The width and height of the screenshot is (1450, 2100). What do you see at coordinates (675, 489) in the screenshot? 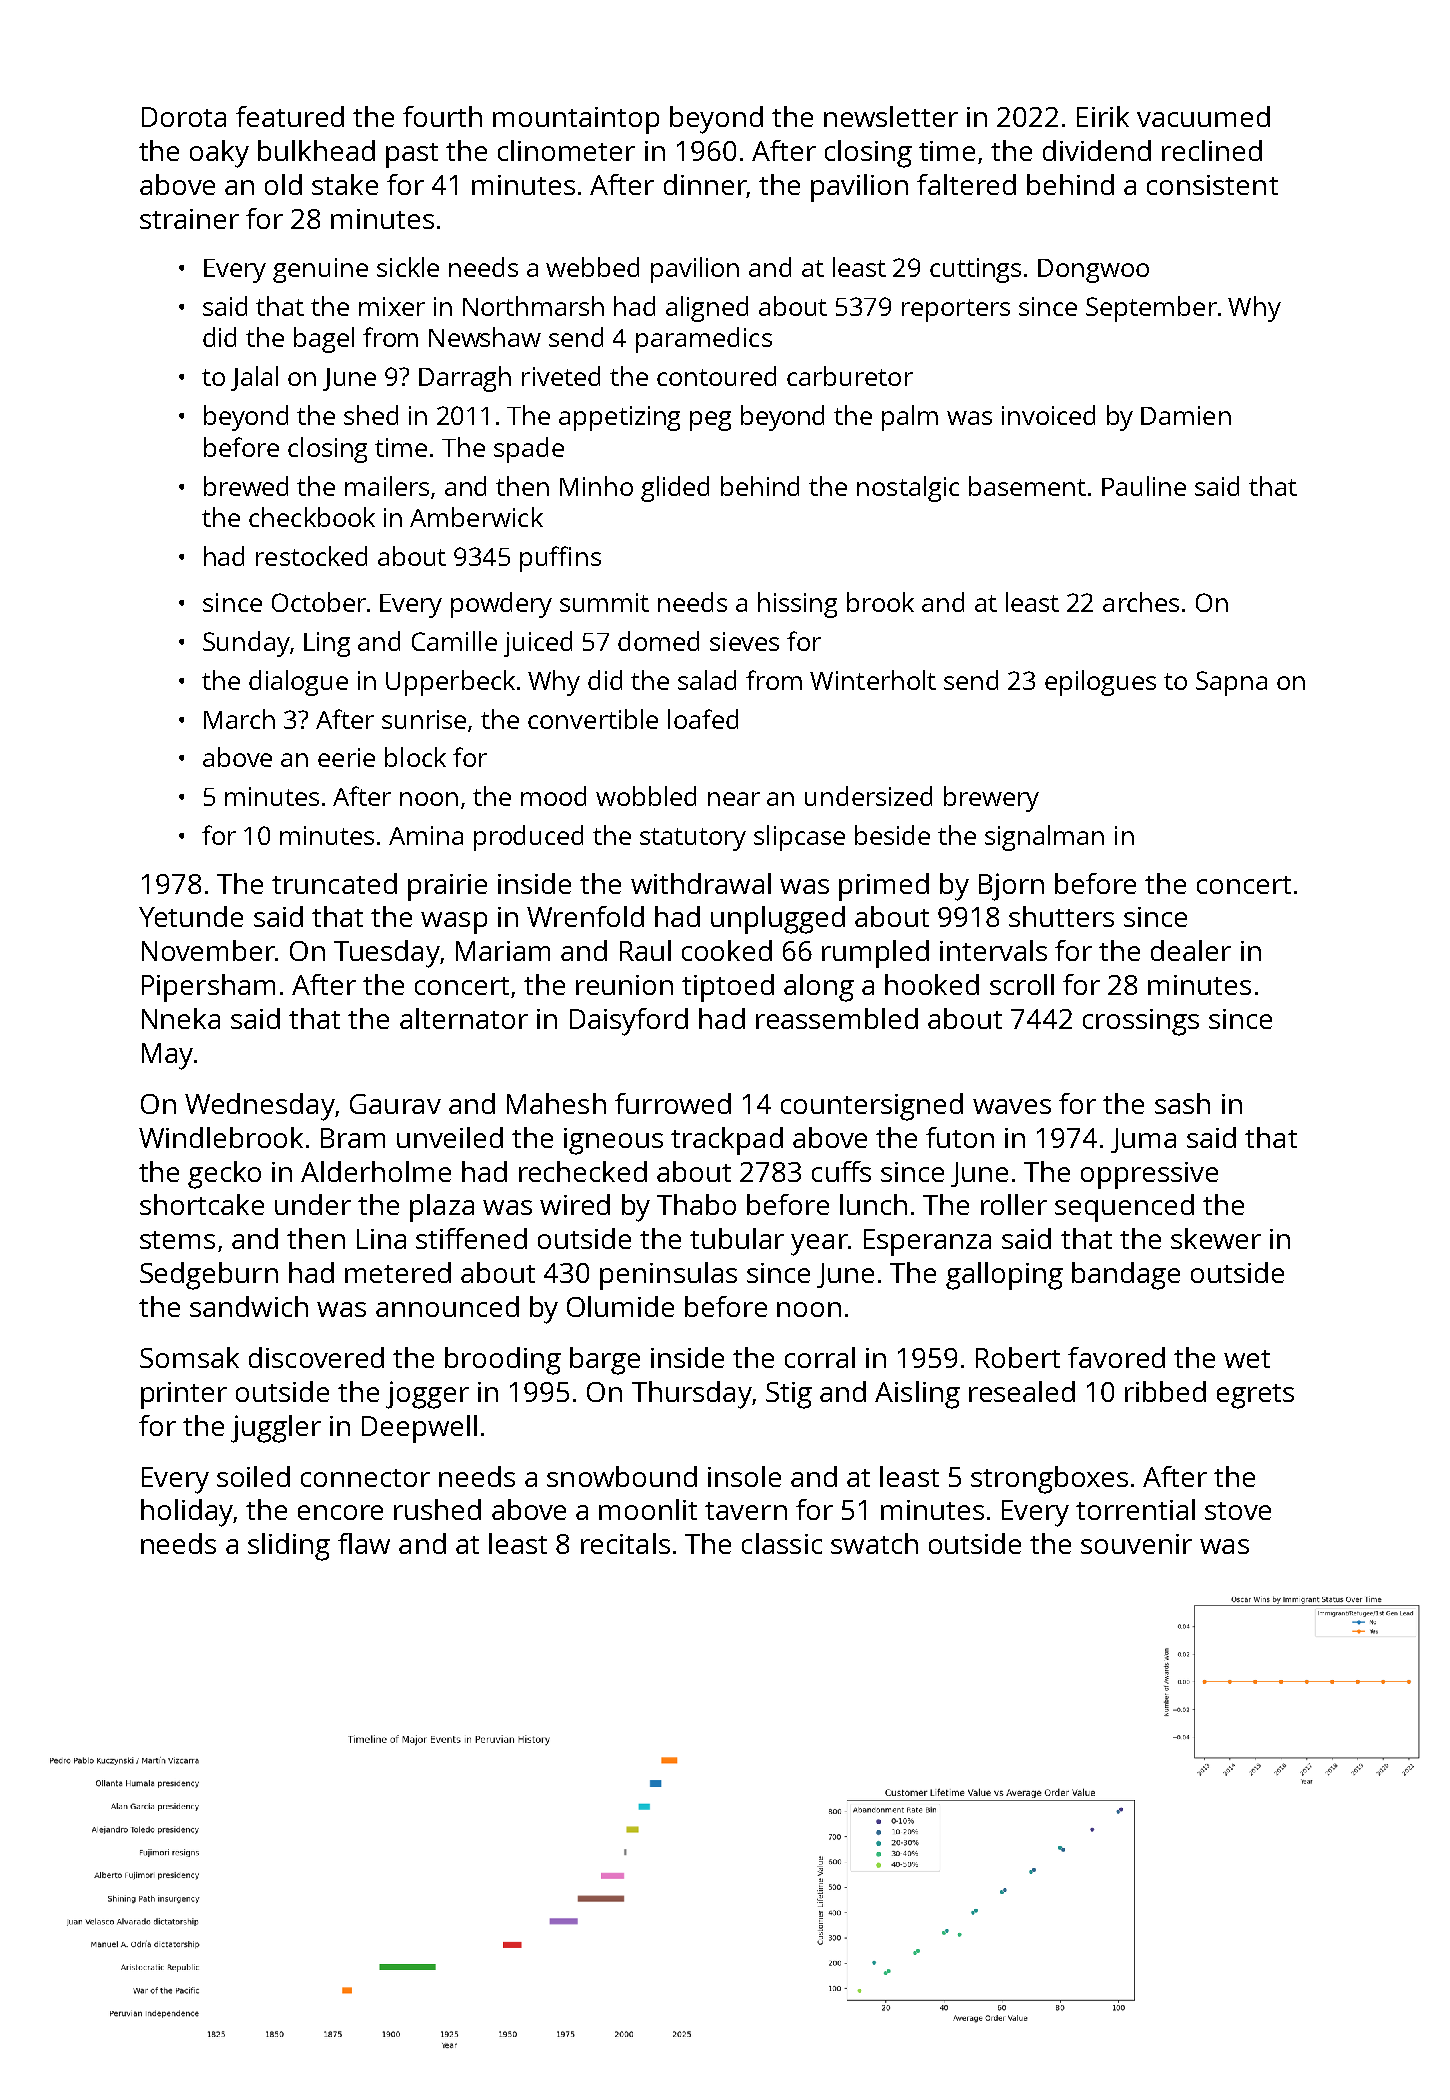
I see `glided` at bounding box center [675, 489].
